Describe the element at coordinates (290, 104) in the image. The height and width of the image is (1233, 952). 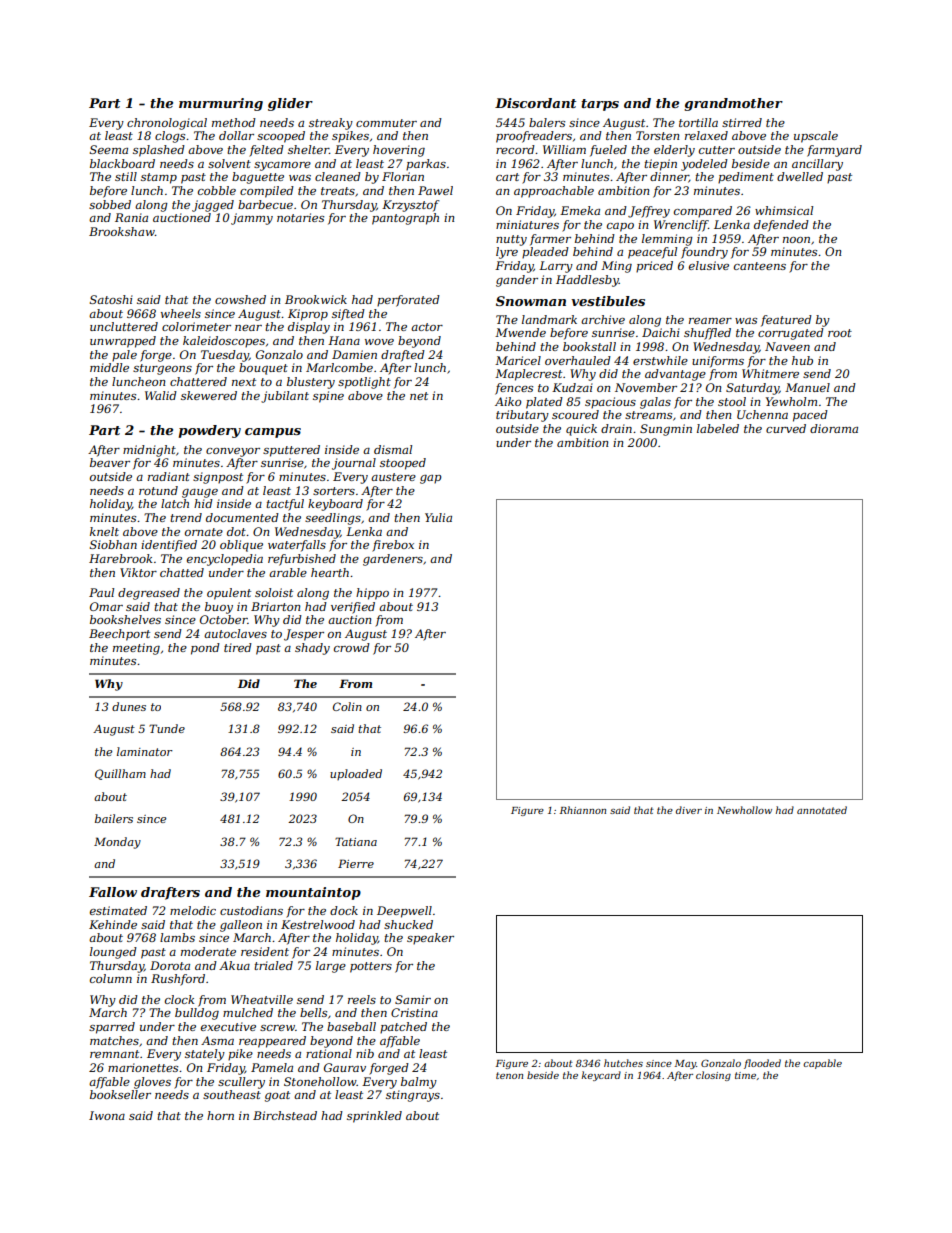
I see `glider` at that location.
